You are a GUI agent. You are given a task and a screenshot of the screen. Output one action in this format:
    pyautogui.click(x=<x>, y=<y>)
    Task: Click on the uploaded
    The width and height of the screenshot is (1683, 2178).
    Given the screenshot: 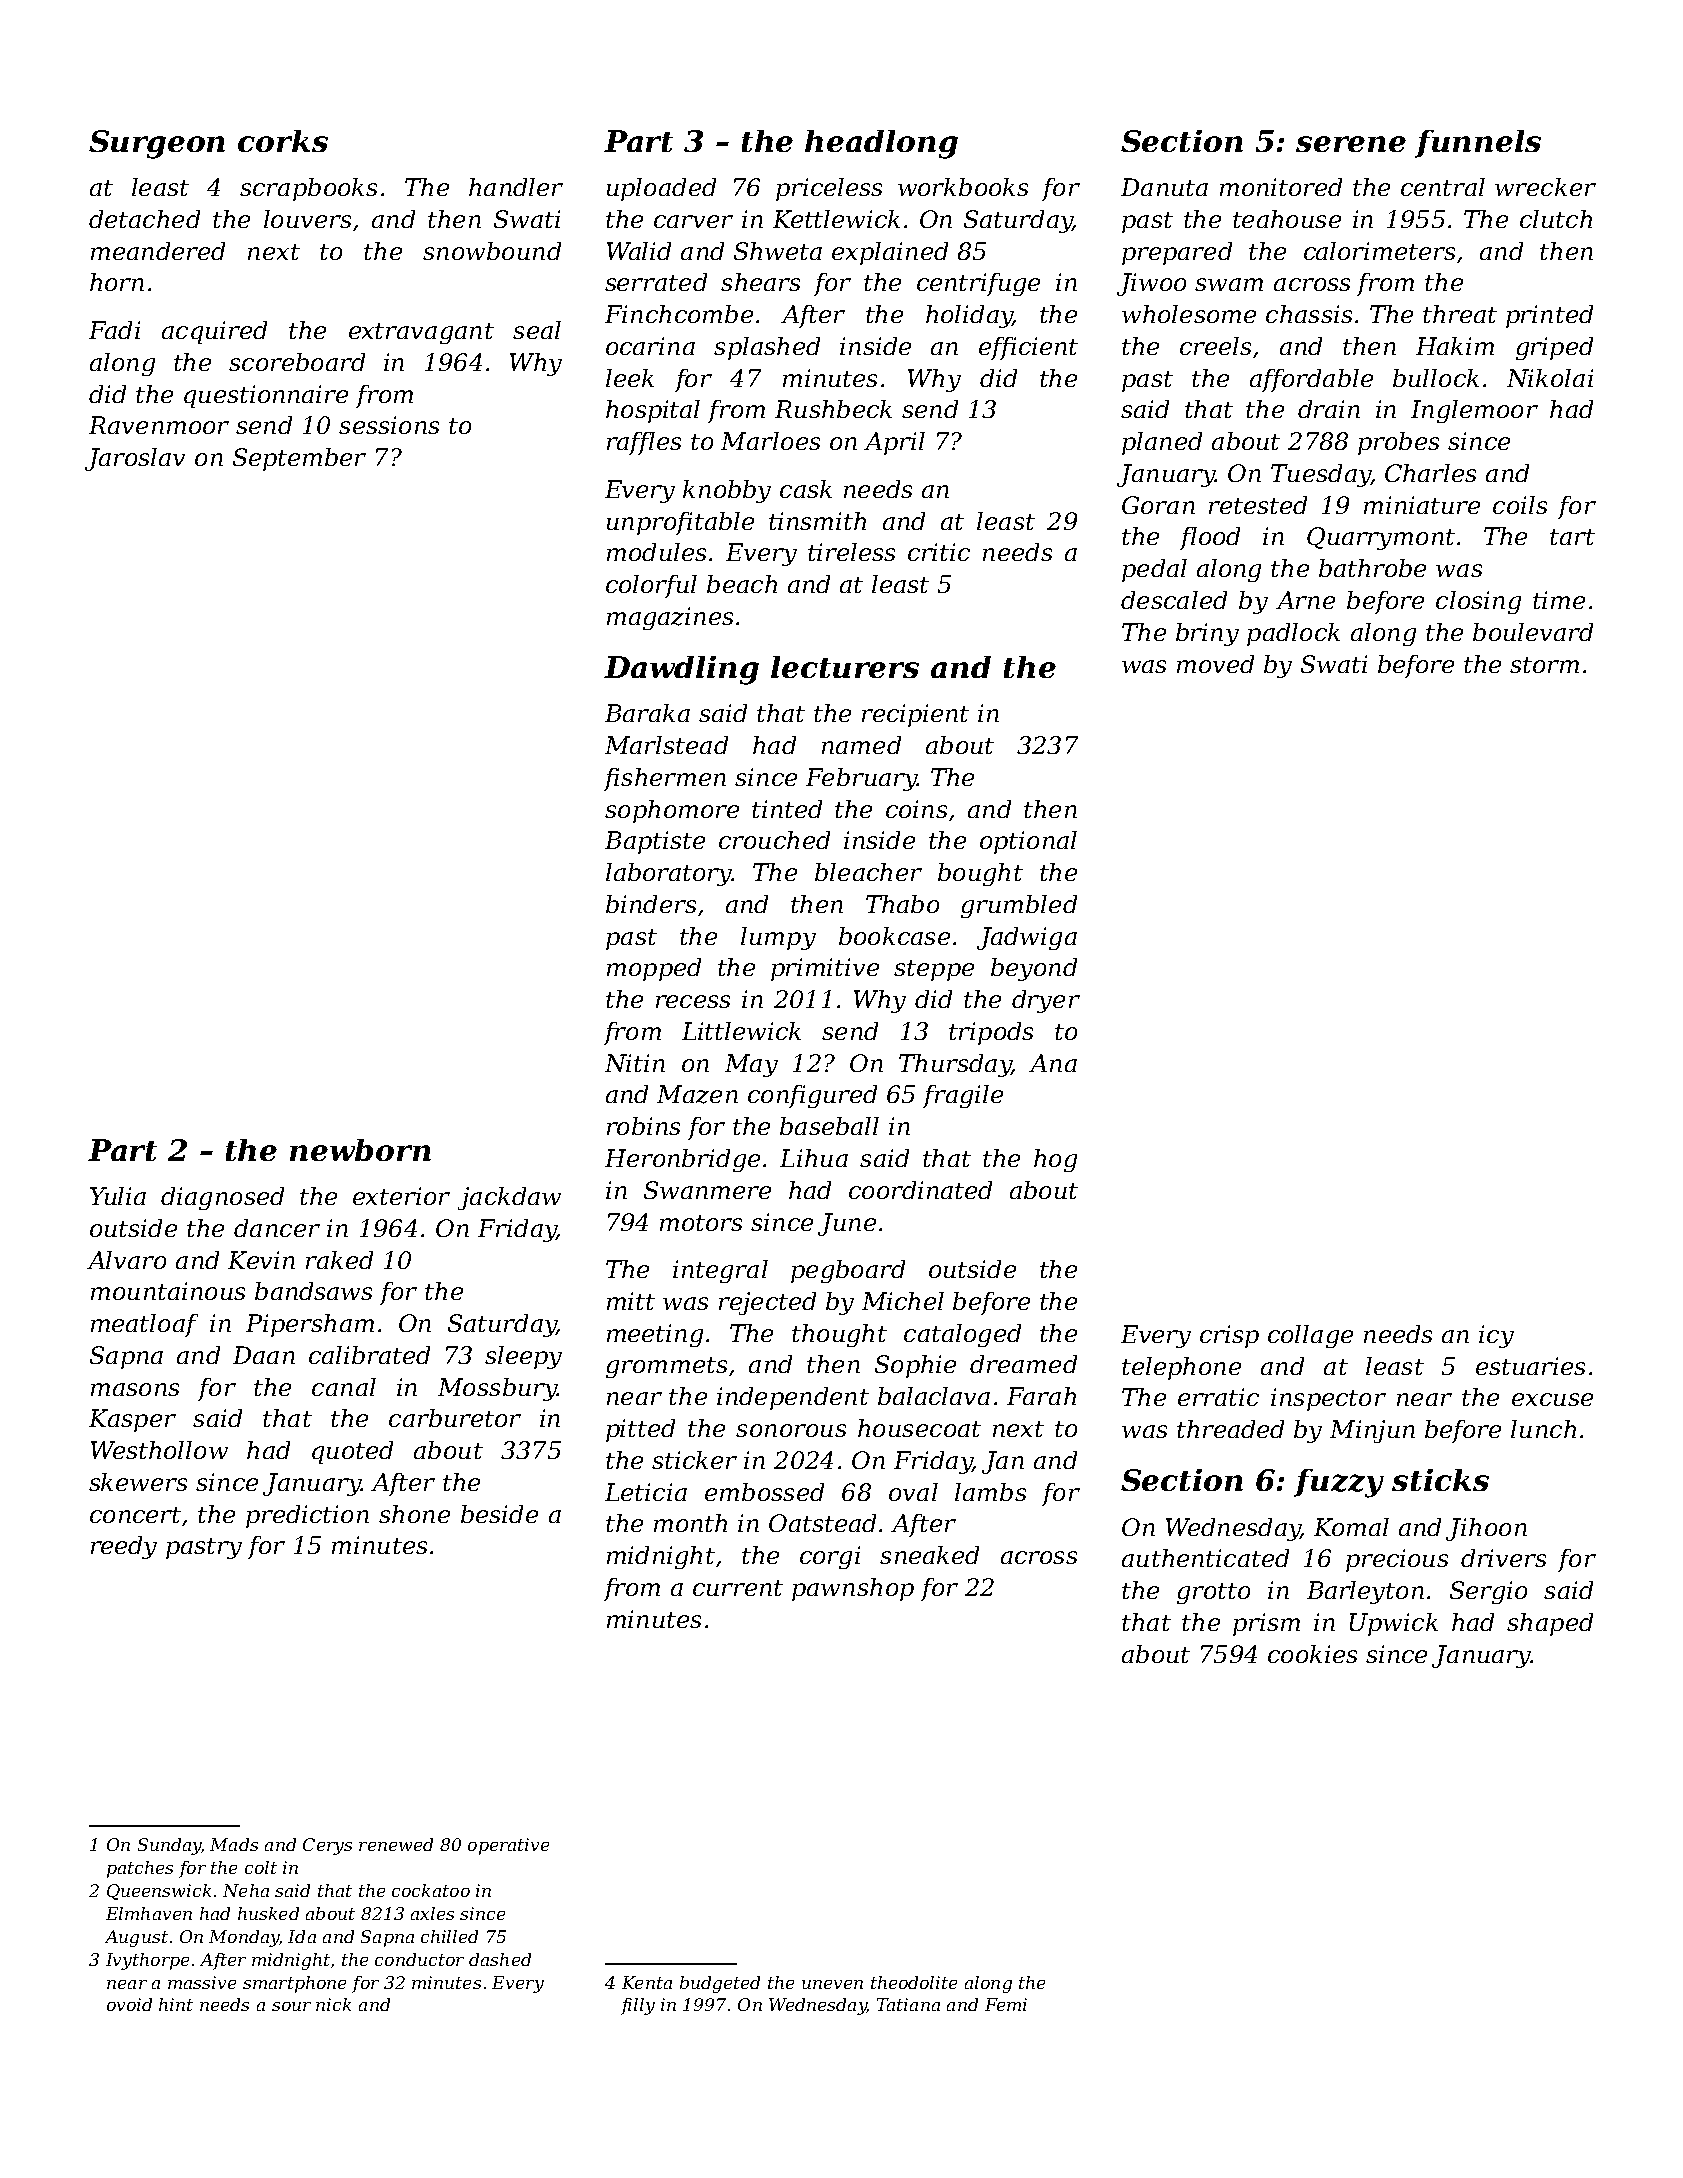 What is the action you would take?
    pyautogui.click(x=661, y=189)
